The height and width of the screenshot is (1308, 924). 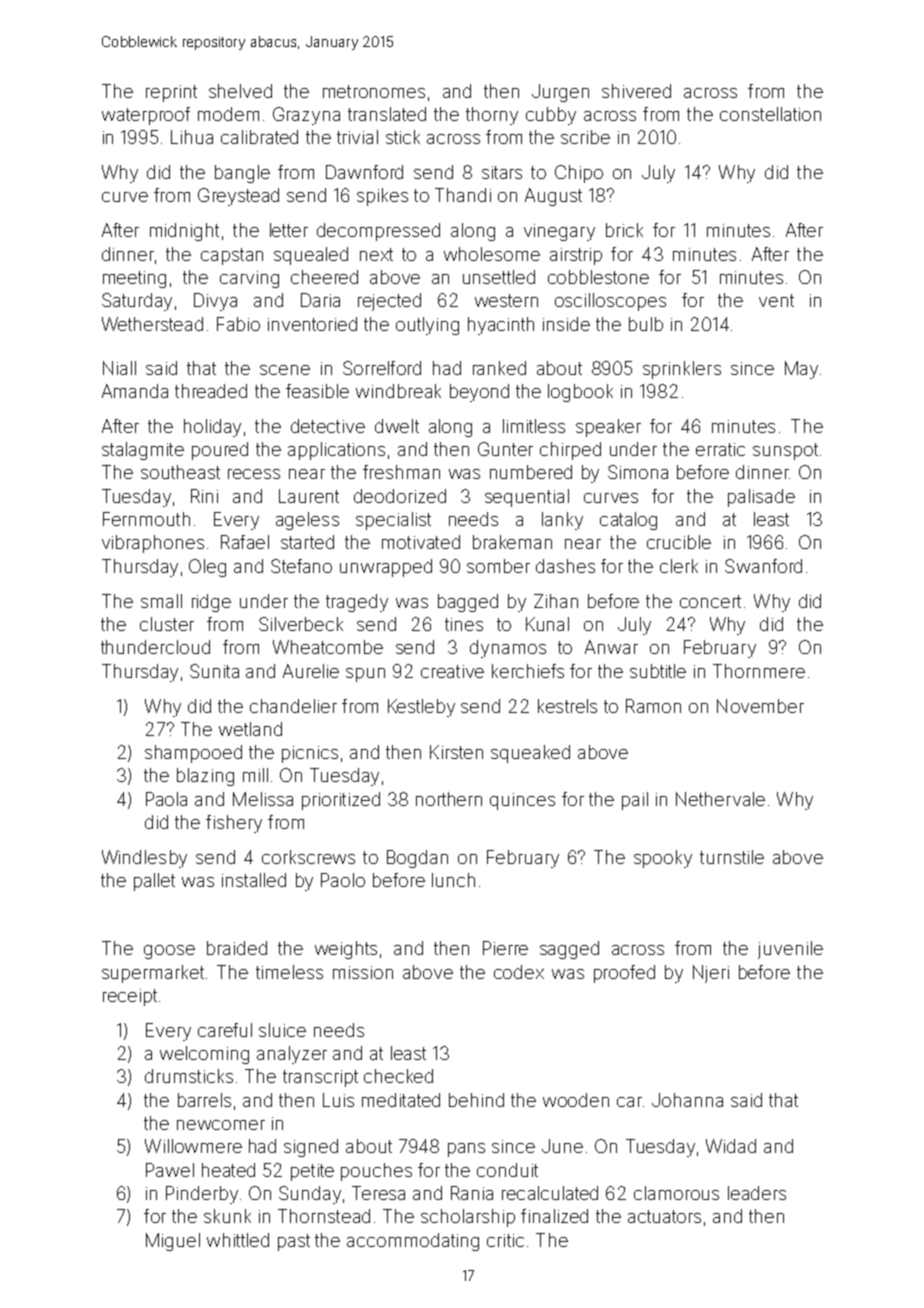 I want to click on Rini, so click(x=204, y=496).
